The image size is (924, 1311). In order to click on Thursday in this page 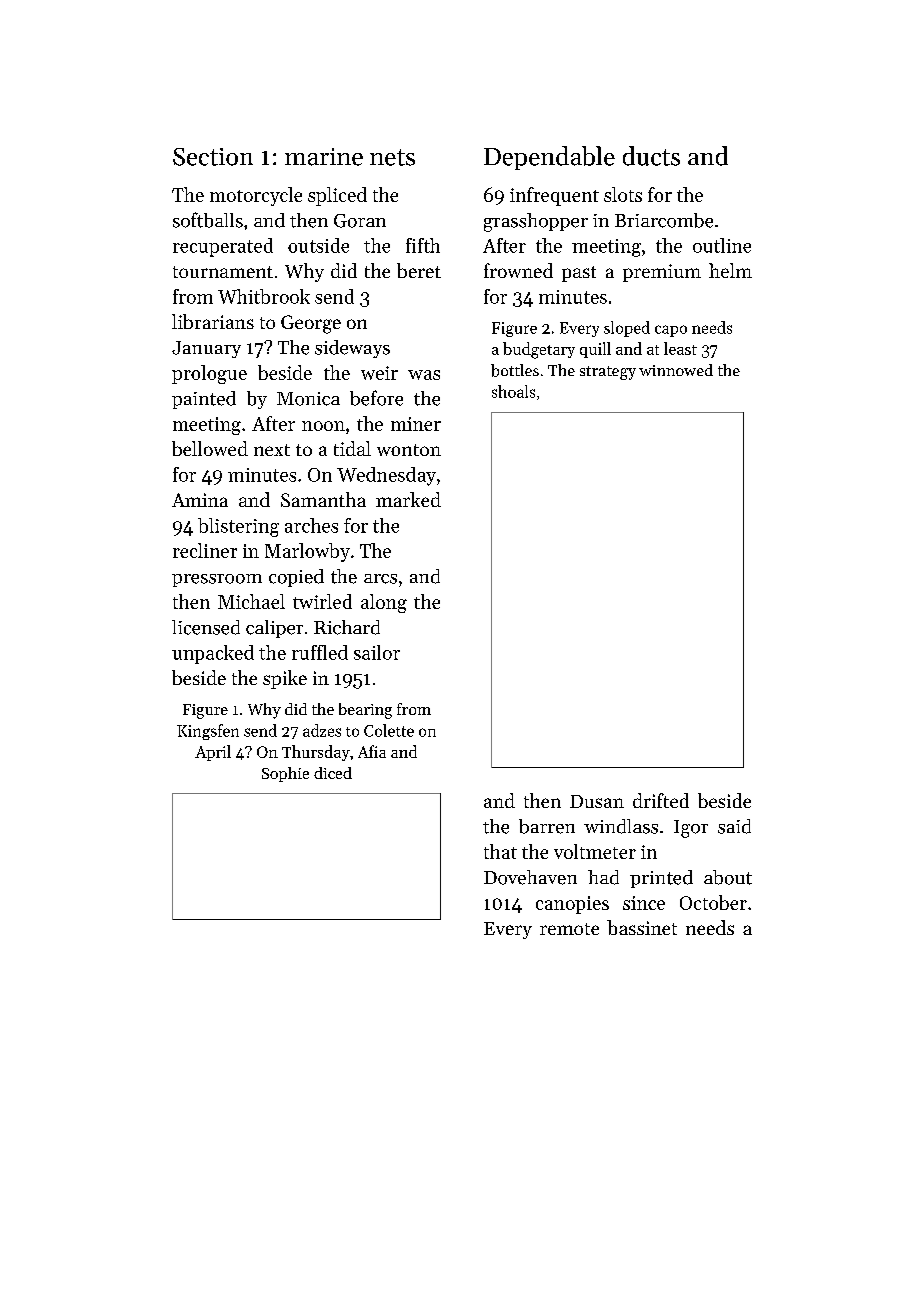, I will do `click(316, 753)`.
